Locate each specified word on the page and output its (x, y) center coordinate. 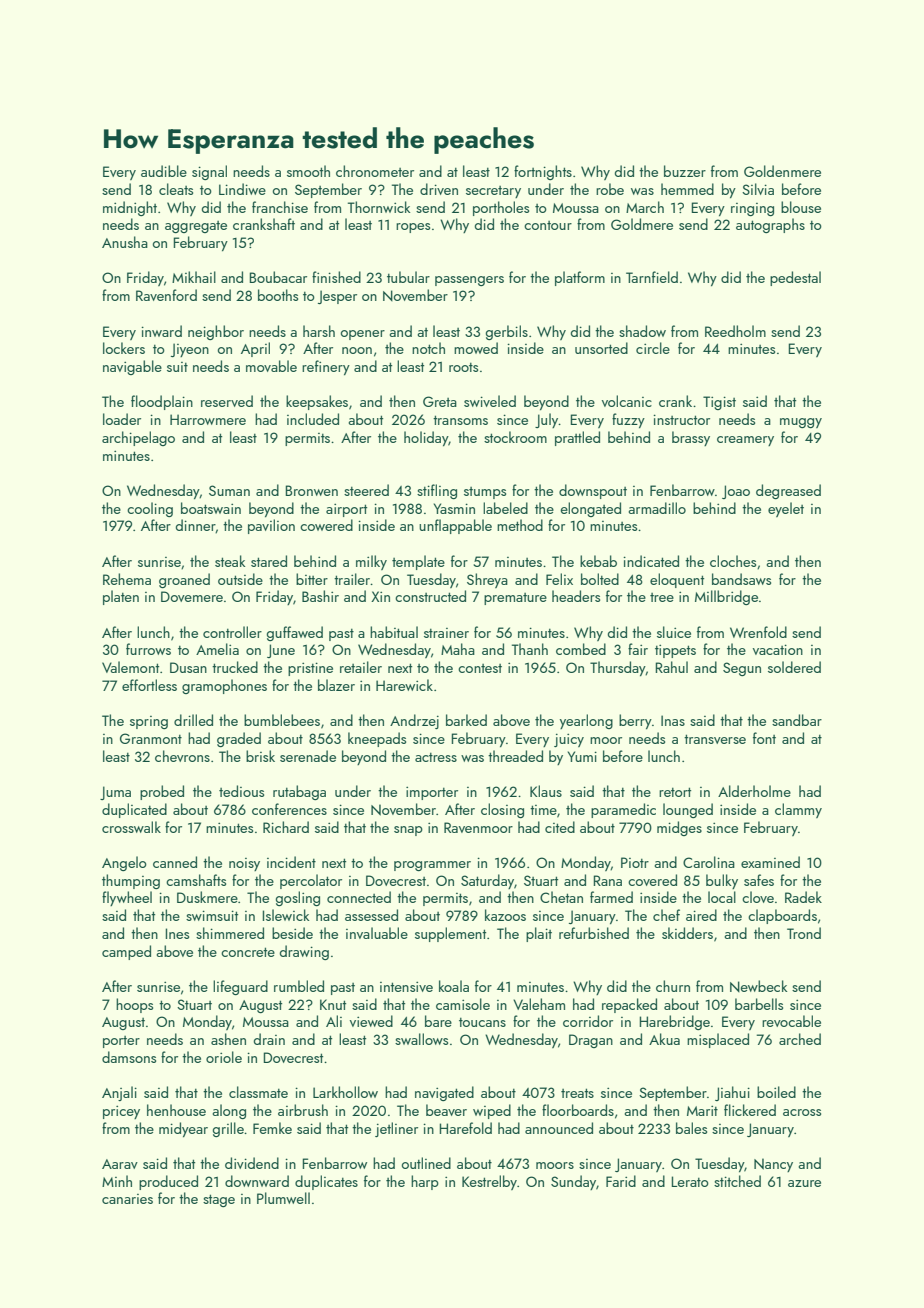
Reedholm (735, 331)
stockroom (515, 437)
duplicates (326, 1182)
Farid (621, 1181)
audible (164, 171)
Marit (702, 1111)
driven (439, 189)
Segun (742, 669)
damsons (129, 1057)
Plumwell (283, 1198)
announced (559, 1128)
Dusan (188, 667)
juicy (569, 740)
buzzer (685, 171)
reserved (227, 401)
